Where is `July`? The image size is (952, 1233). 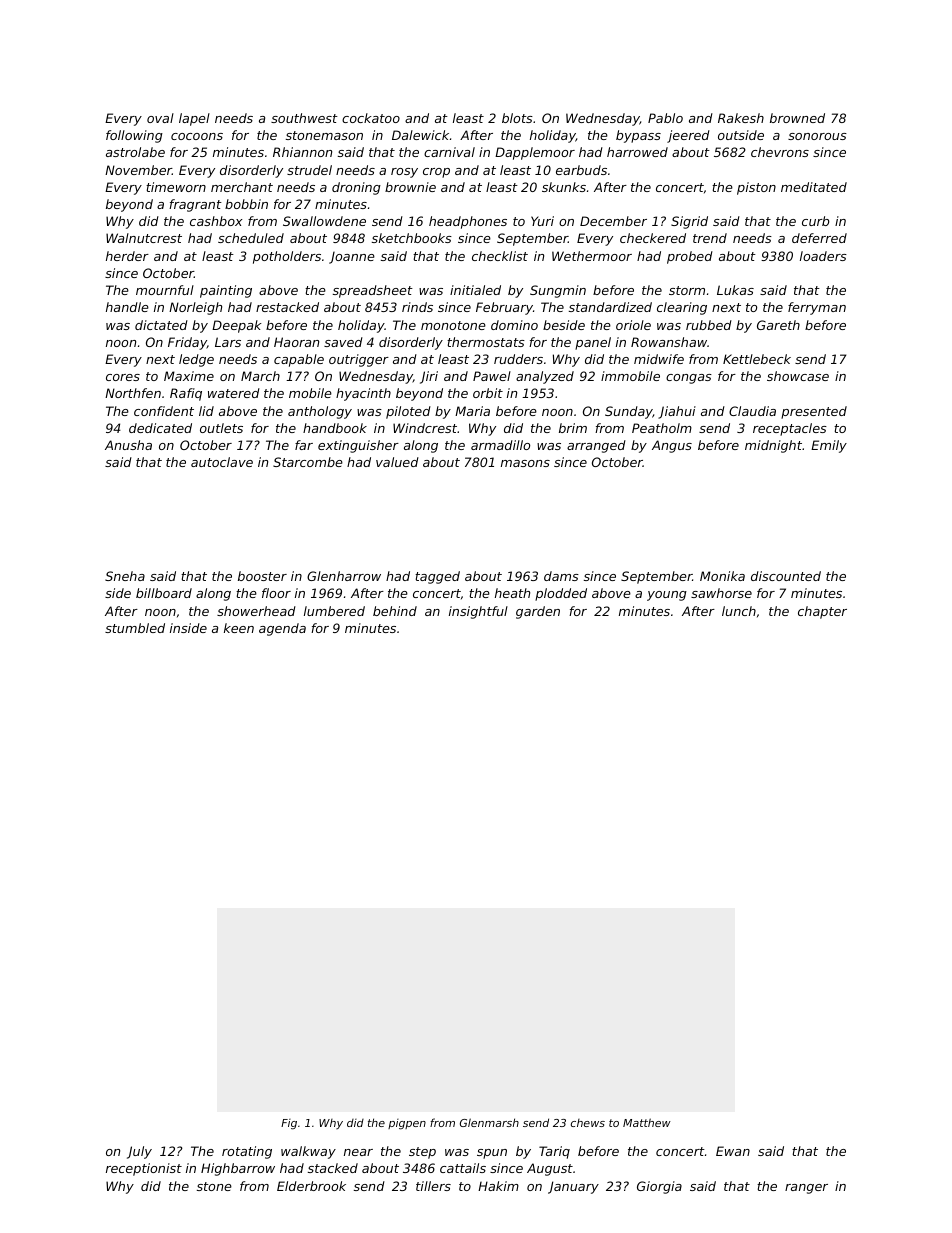
July is located at coordinates (139, 1152).
